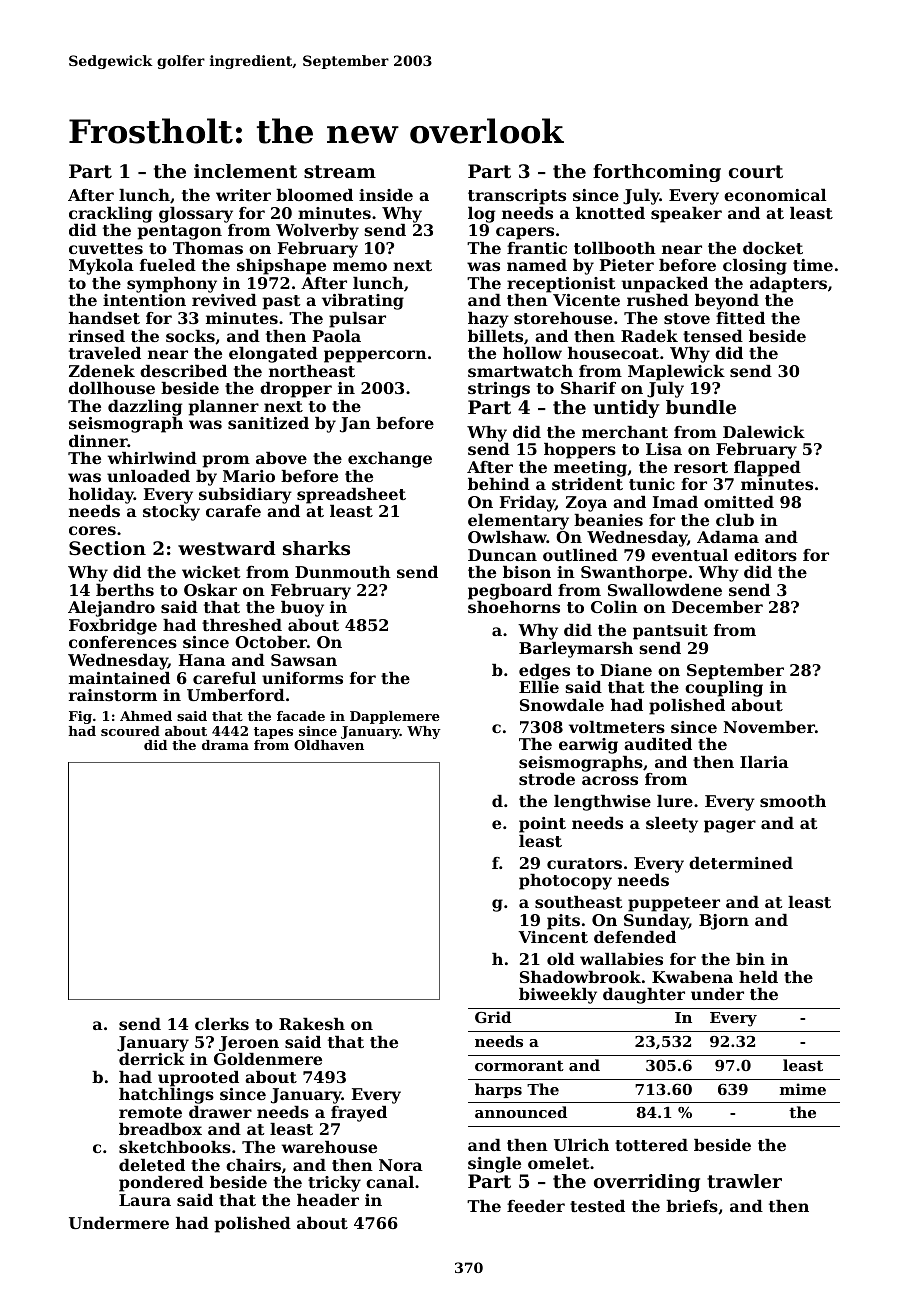 Image resolution: width=908 pixels, height=1316 pixels. What do you see at coordinates (493, 1017) in the image?
I see `Grid` at bounding box center [493, 1017].
